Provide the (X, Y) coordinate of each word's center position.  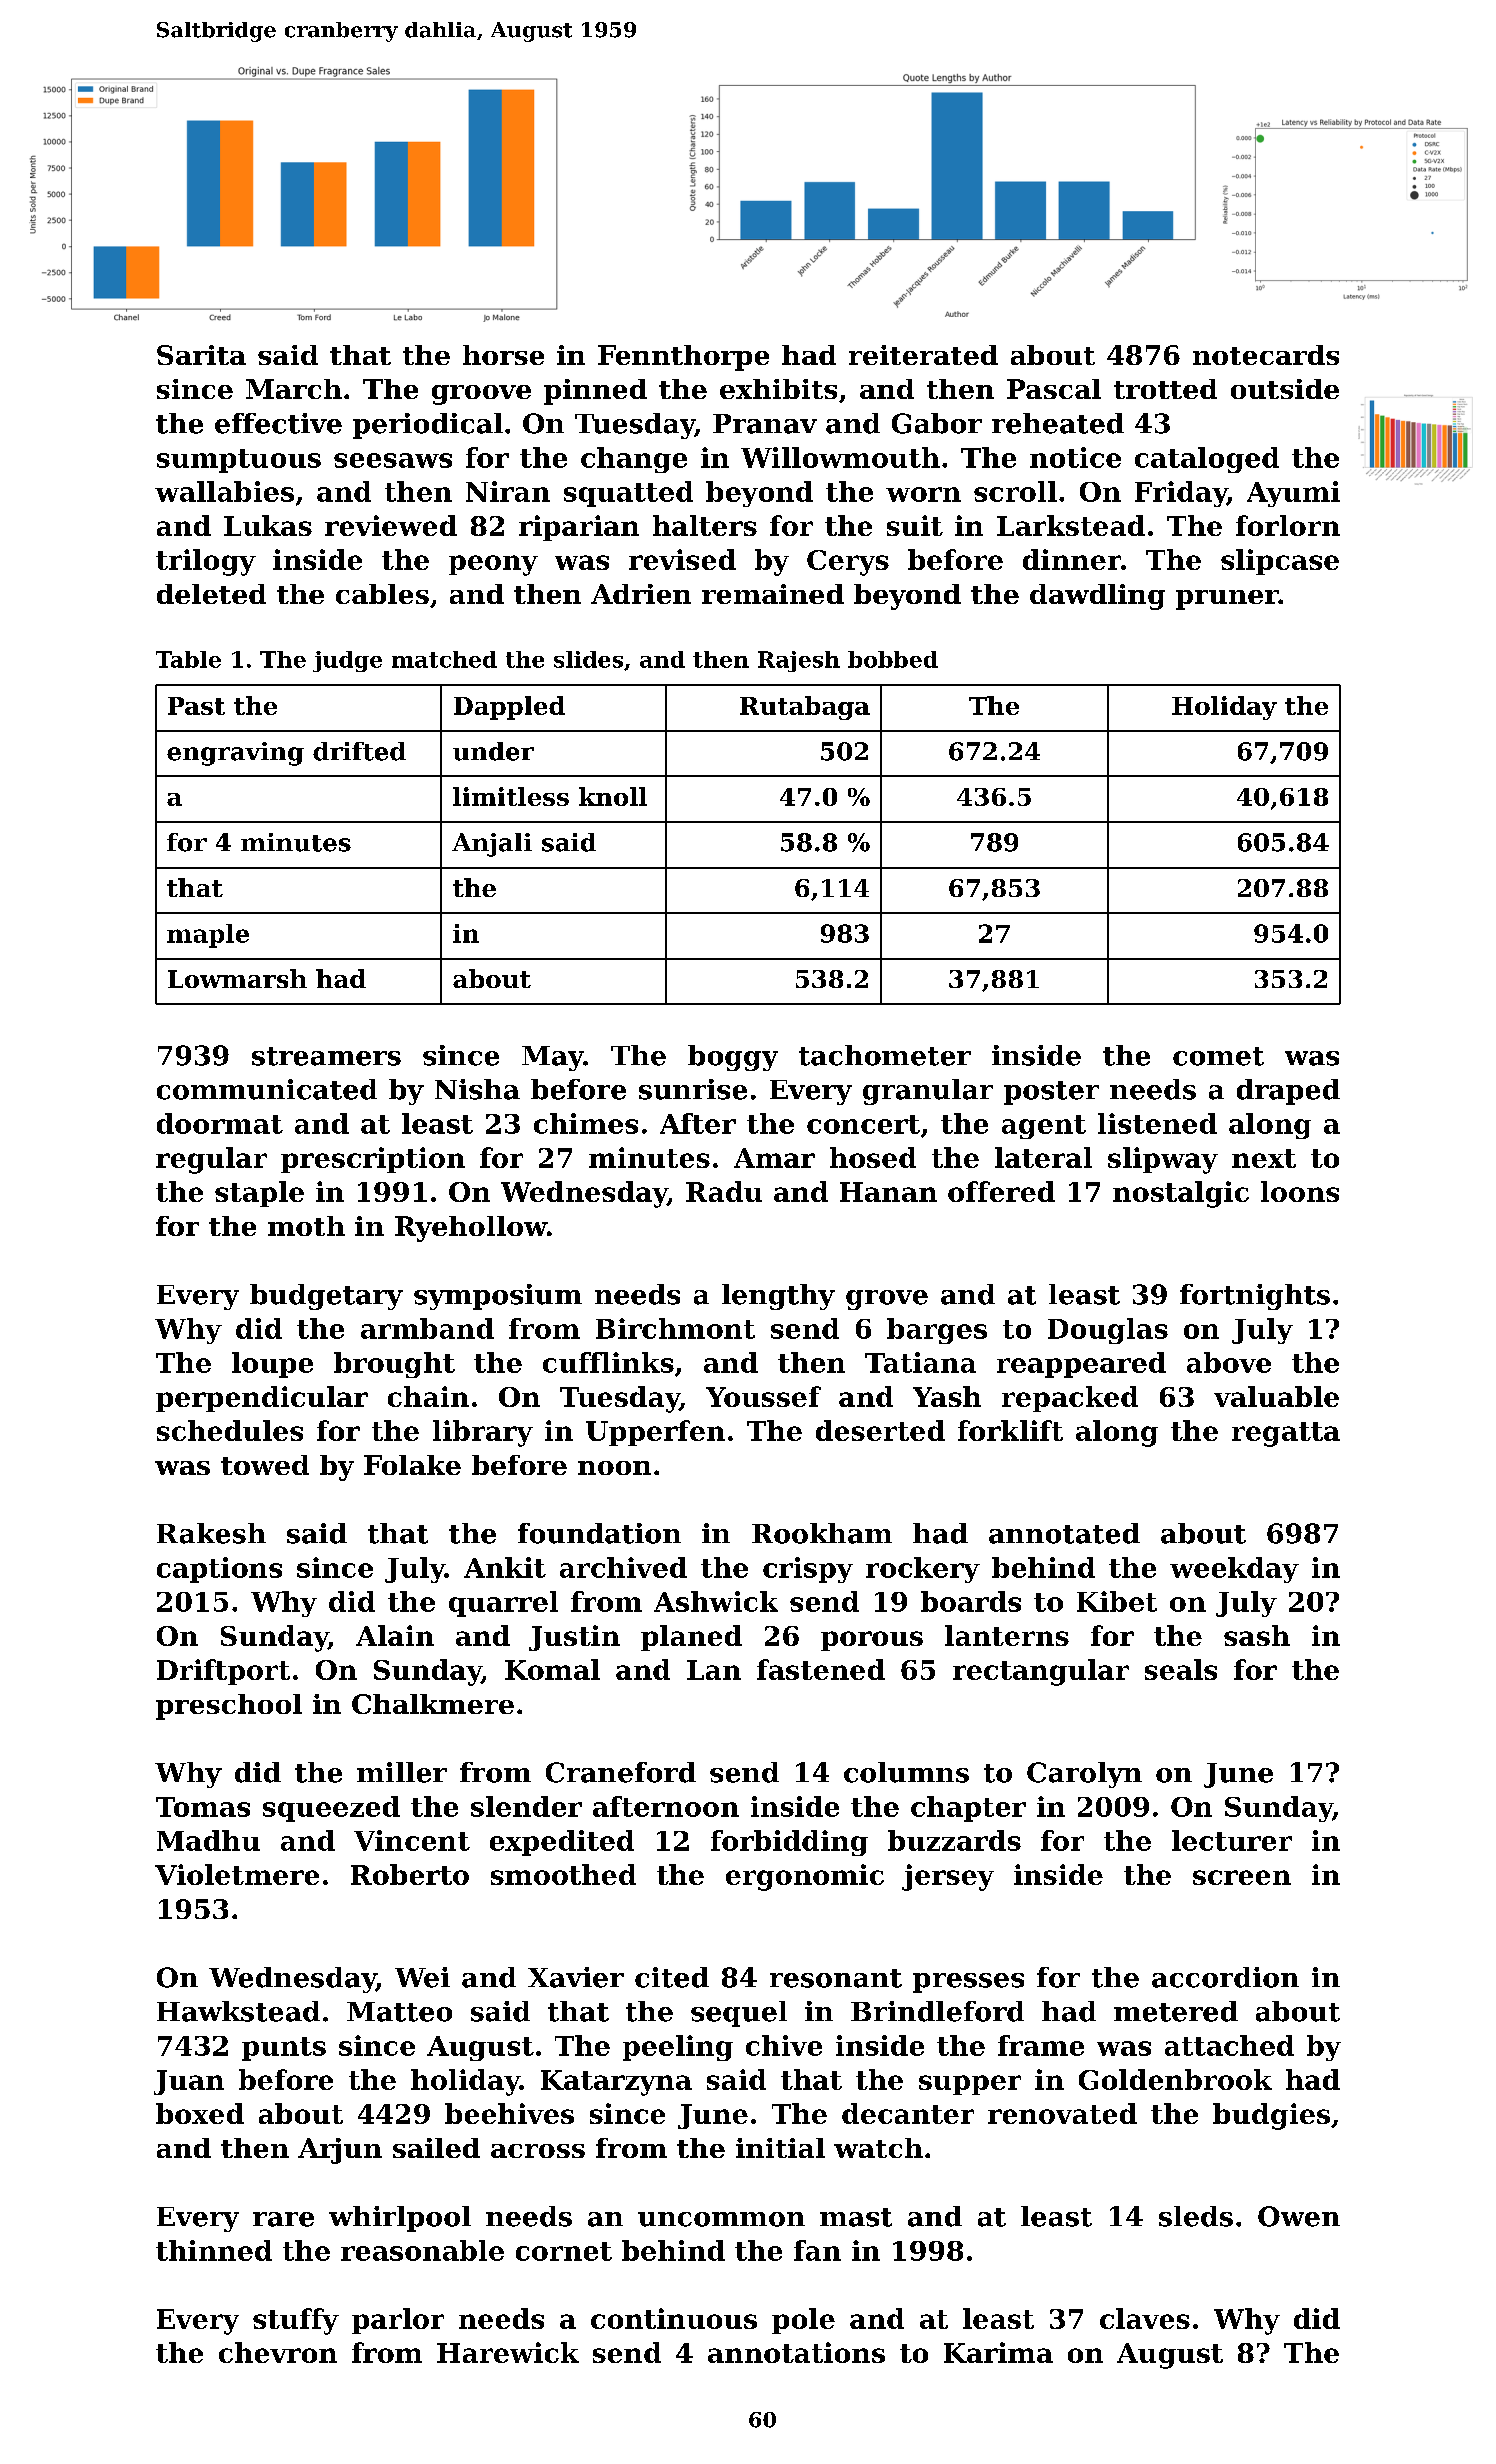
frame (1041, 2045)
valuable (1276, 1396)
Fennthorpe (683, 358)
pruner (1227, 600)
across (538, 2151)
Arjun (340, 2151)
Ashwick (716, 1601)
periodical (428, 426)
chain (428, 1396)
